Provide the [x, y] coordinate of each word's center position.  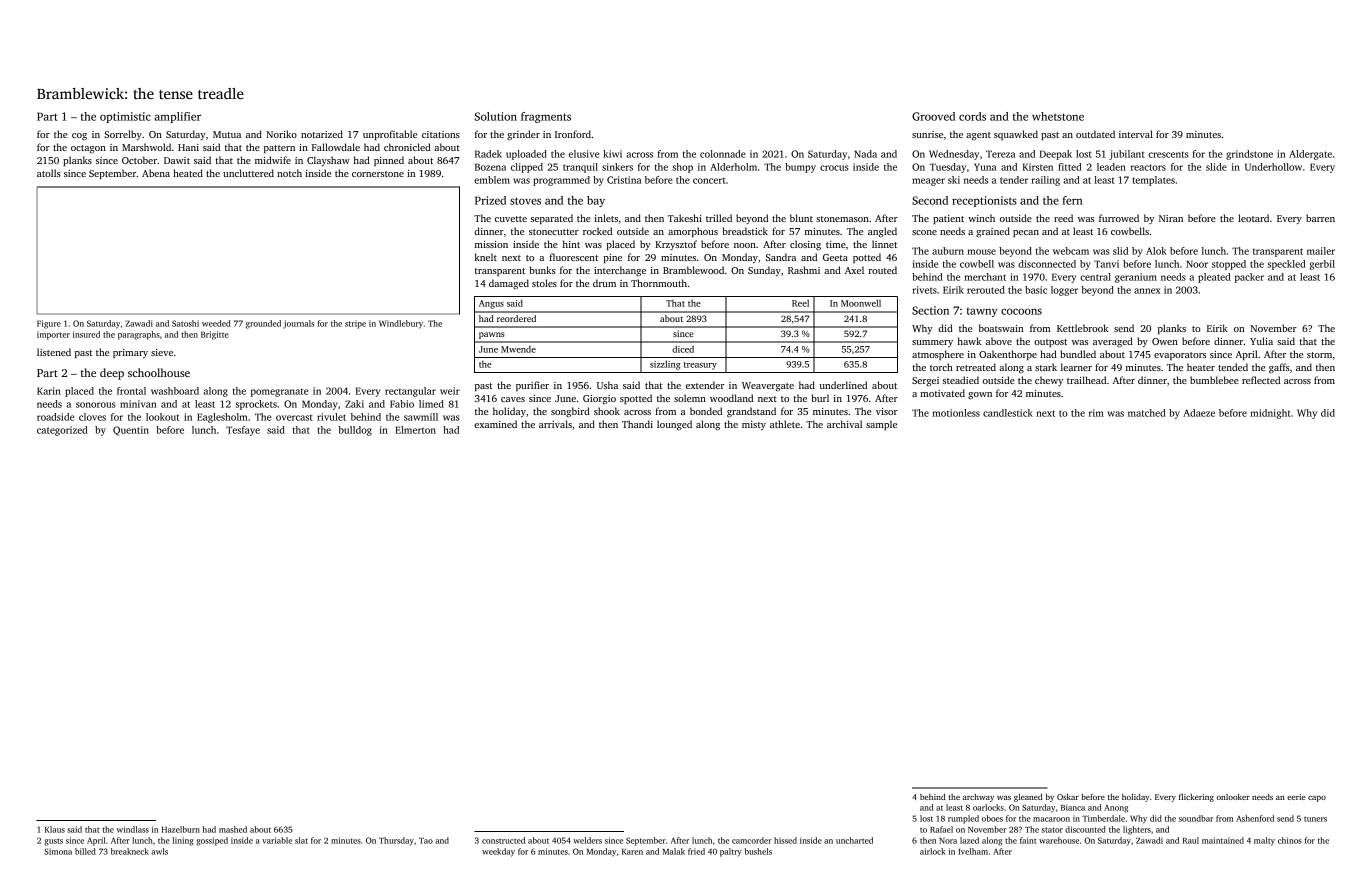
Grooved [933, 116]
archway [978, 798]
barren [1320, 218]
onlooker [1233, 797]
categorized [62, 431]
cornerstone [378, 174]
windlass [133, 829]
